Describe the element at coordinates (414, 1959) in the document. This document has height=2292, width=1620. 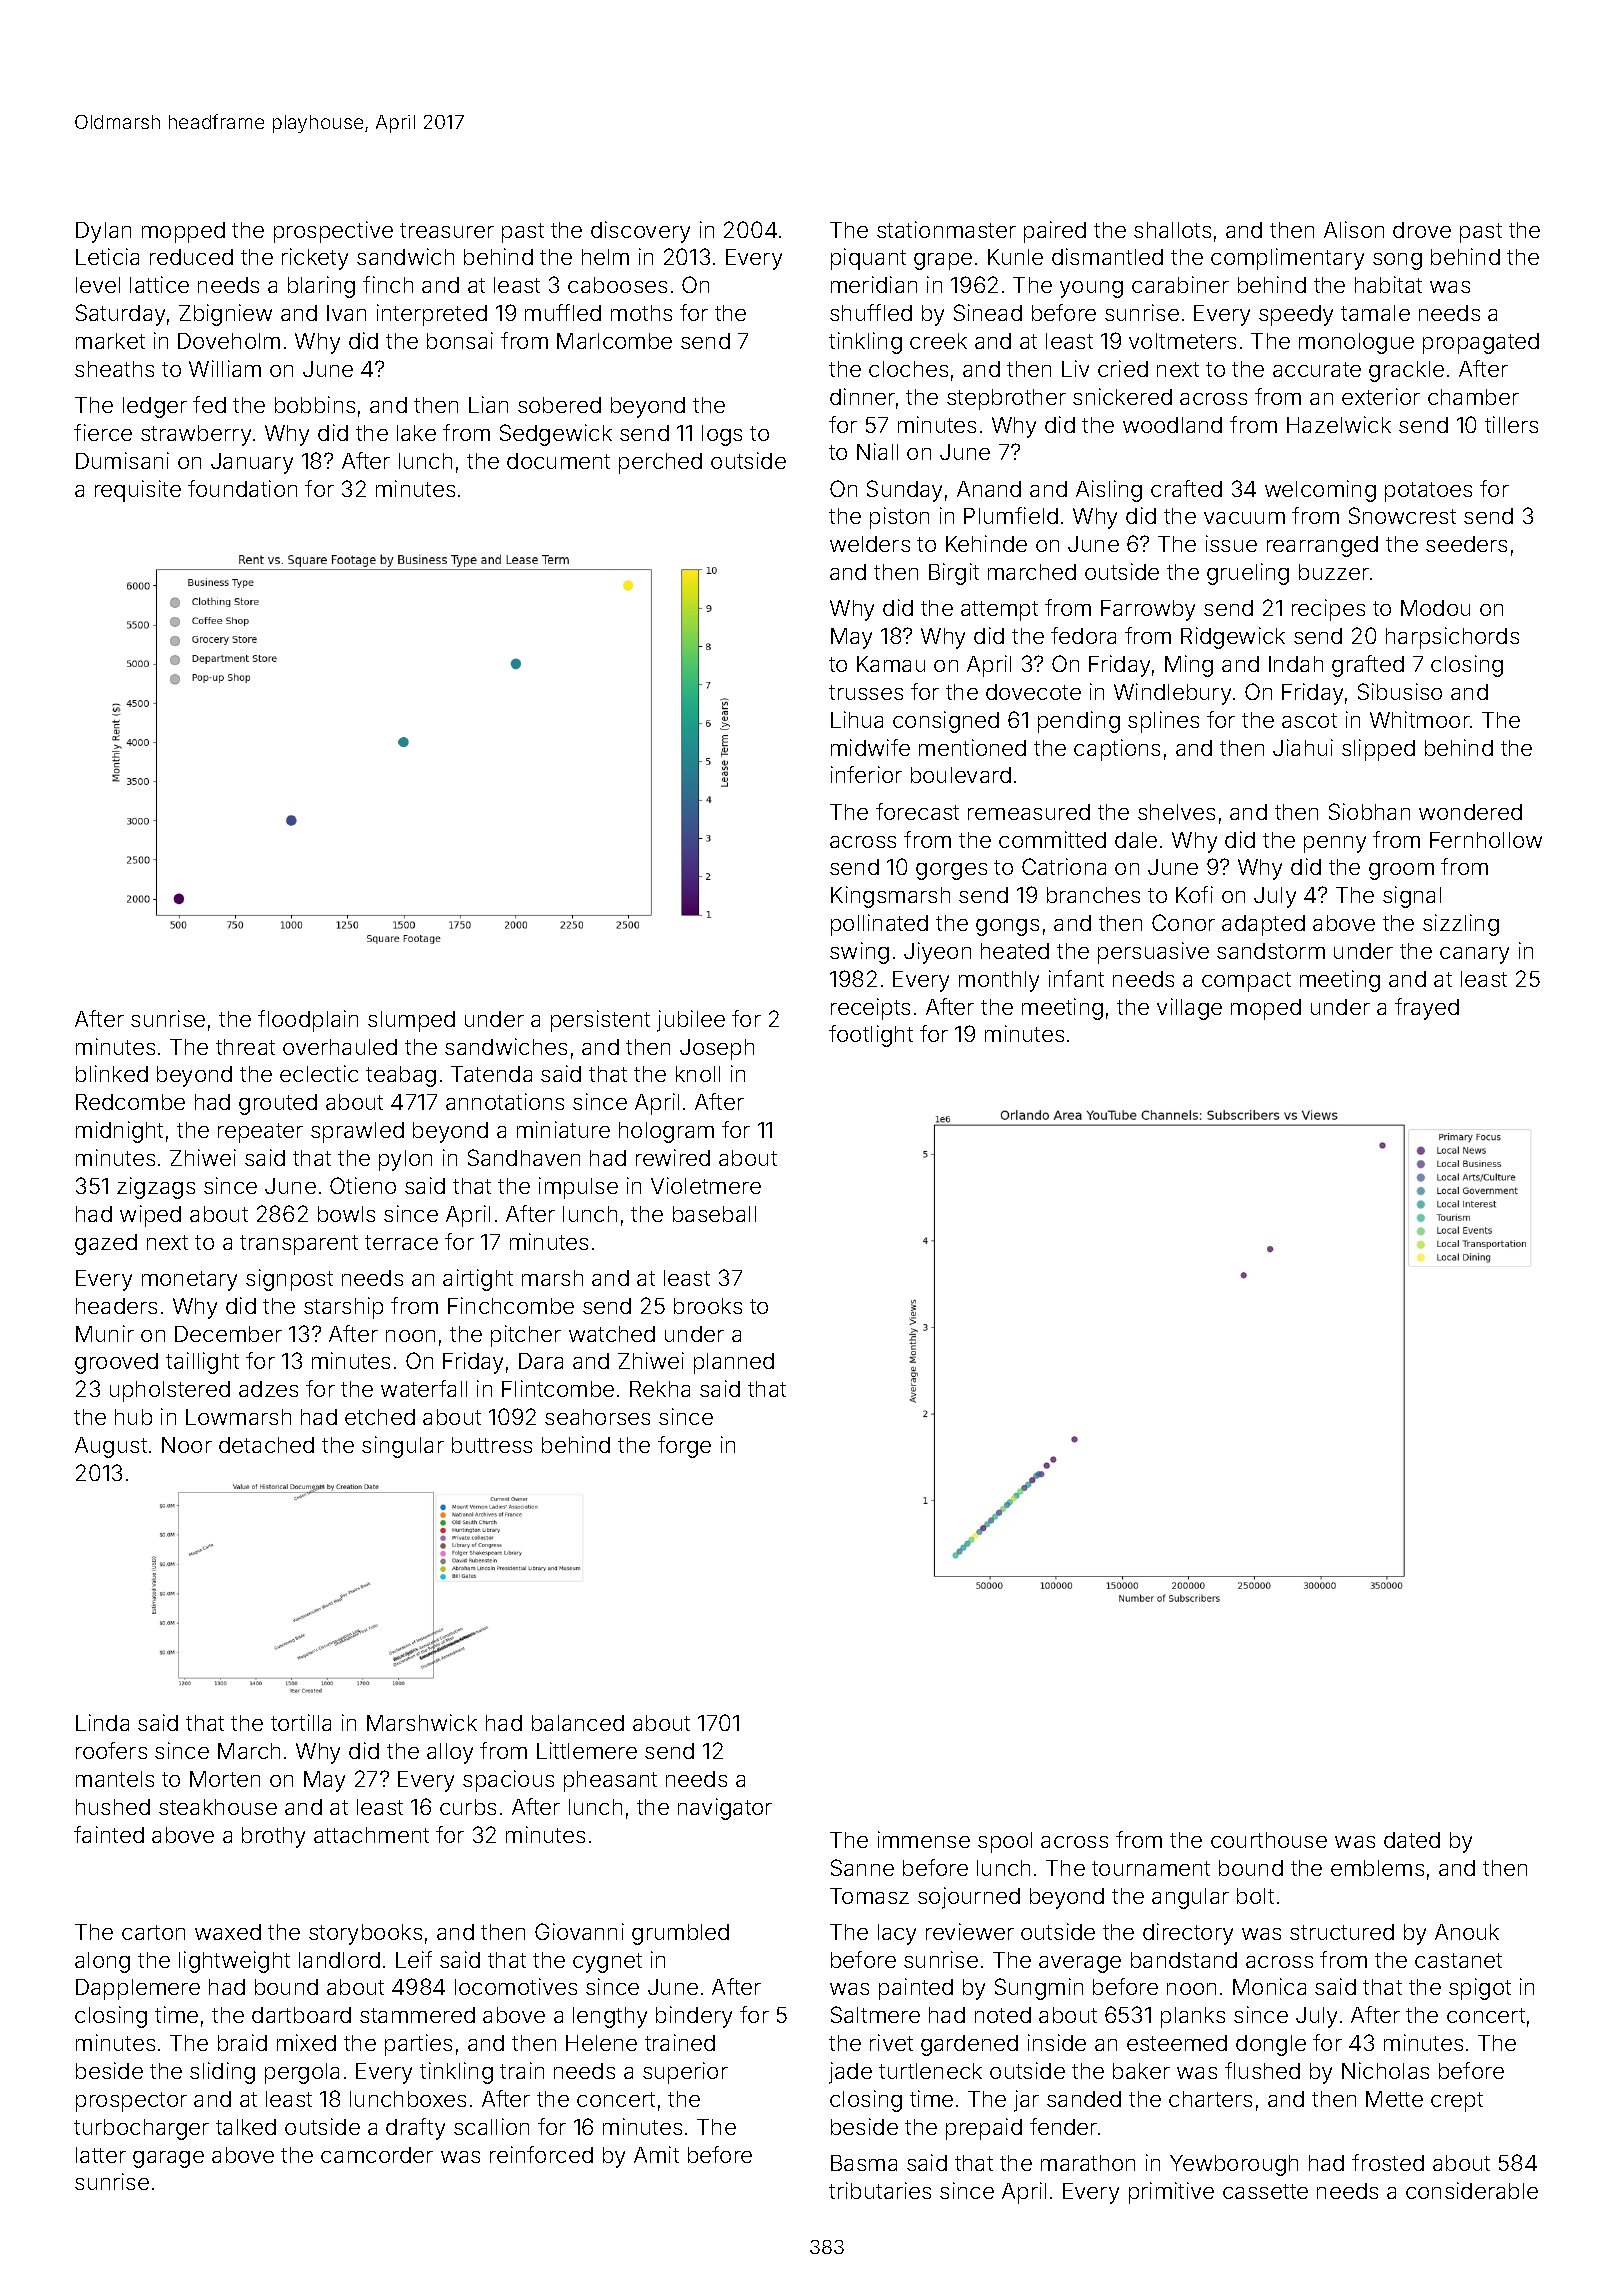
I see `Leif` at that location.
